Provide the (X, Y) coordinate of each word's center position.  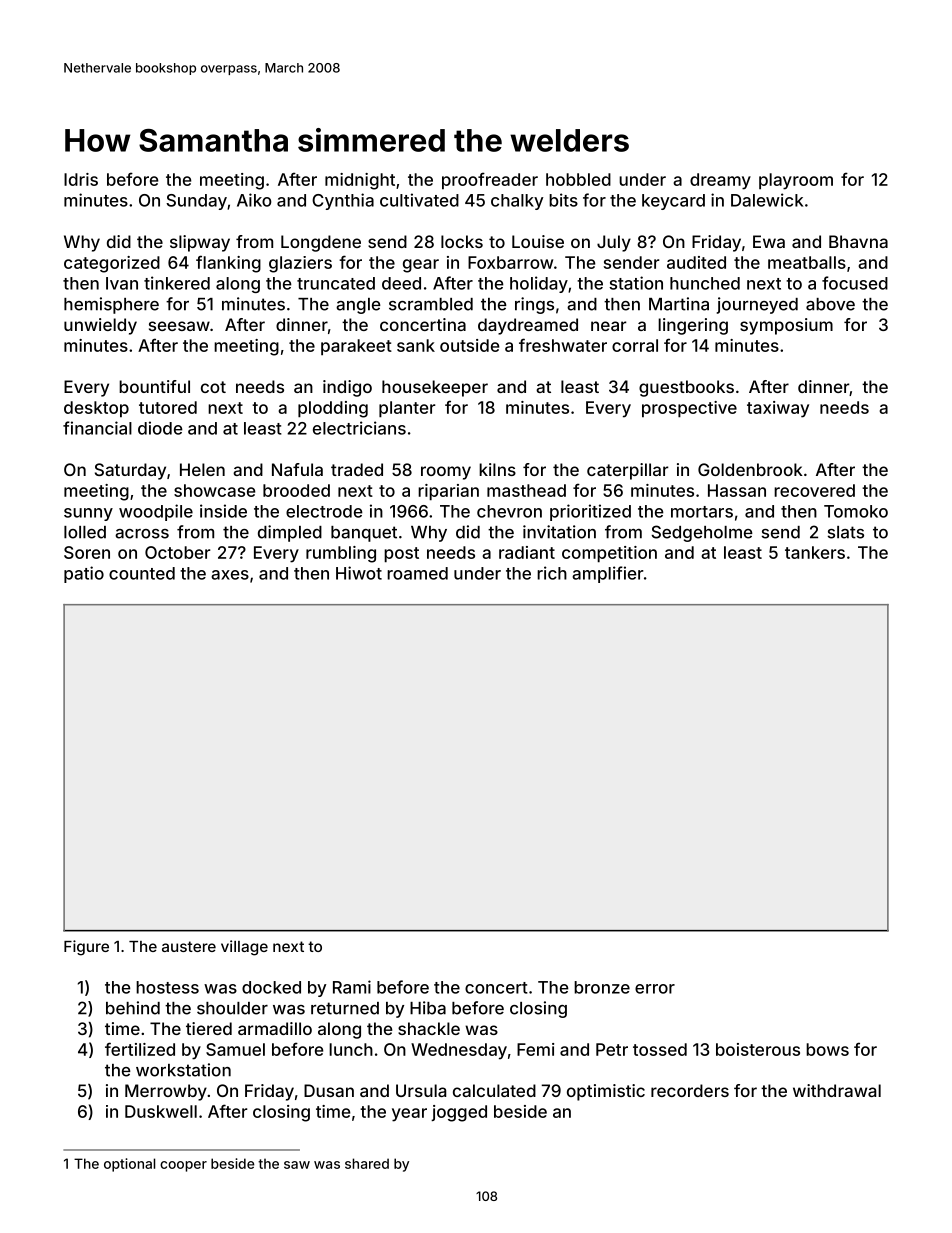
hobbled (578, 179)
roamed (417, 573)
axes (230, 575)
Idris (81, 179)
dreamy (720, 181)
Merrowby (166, 1092)
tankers (815, 552)
